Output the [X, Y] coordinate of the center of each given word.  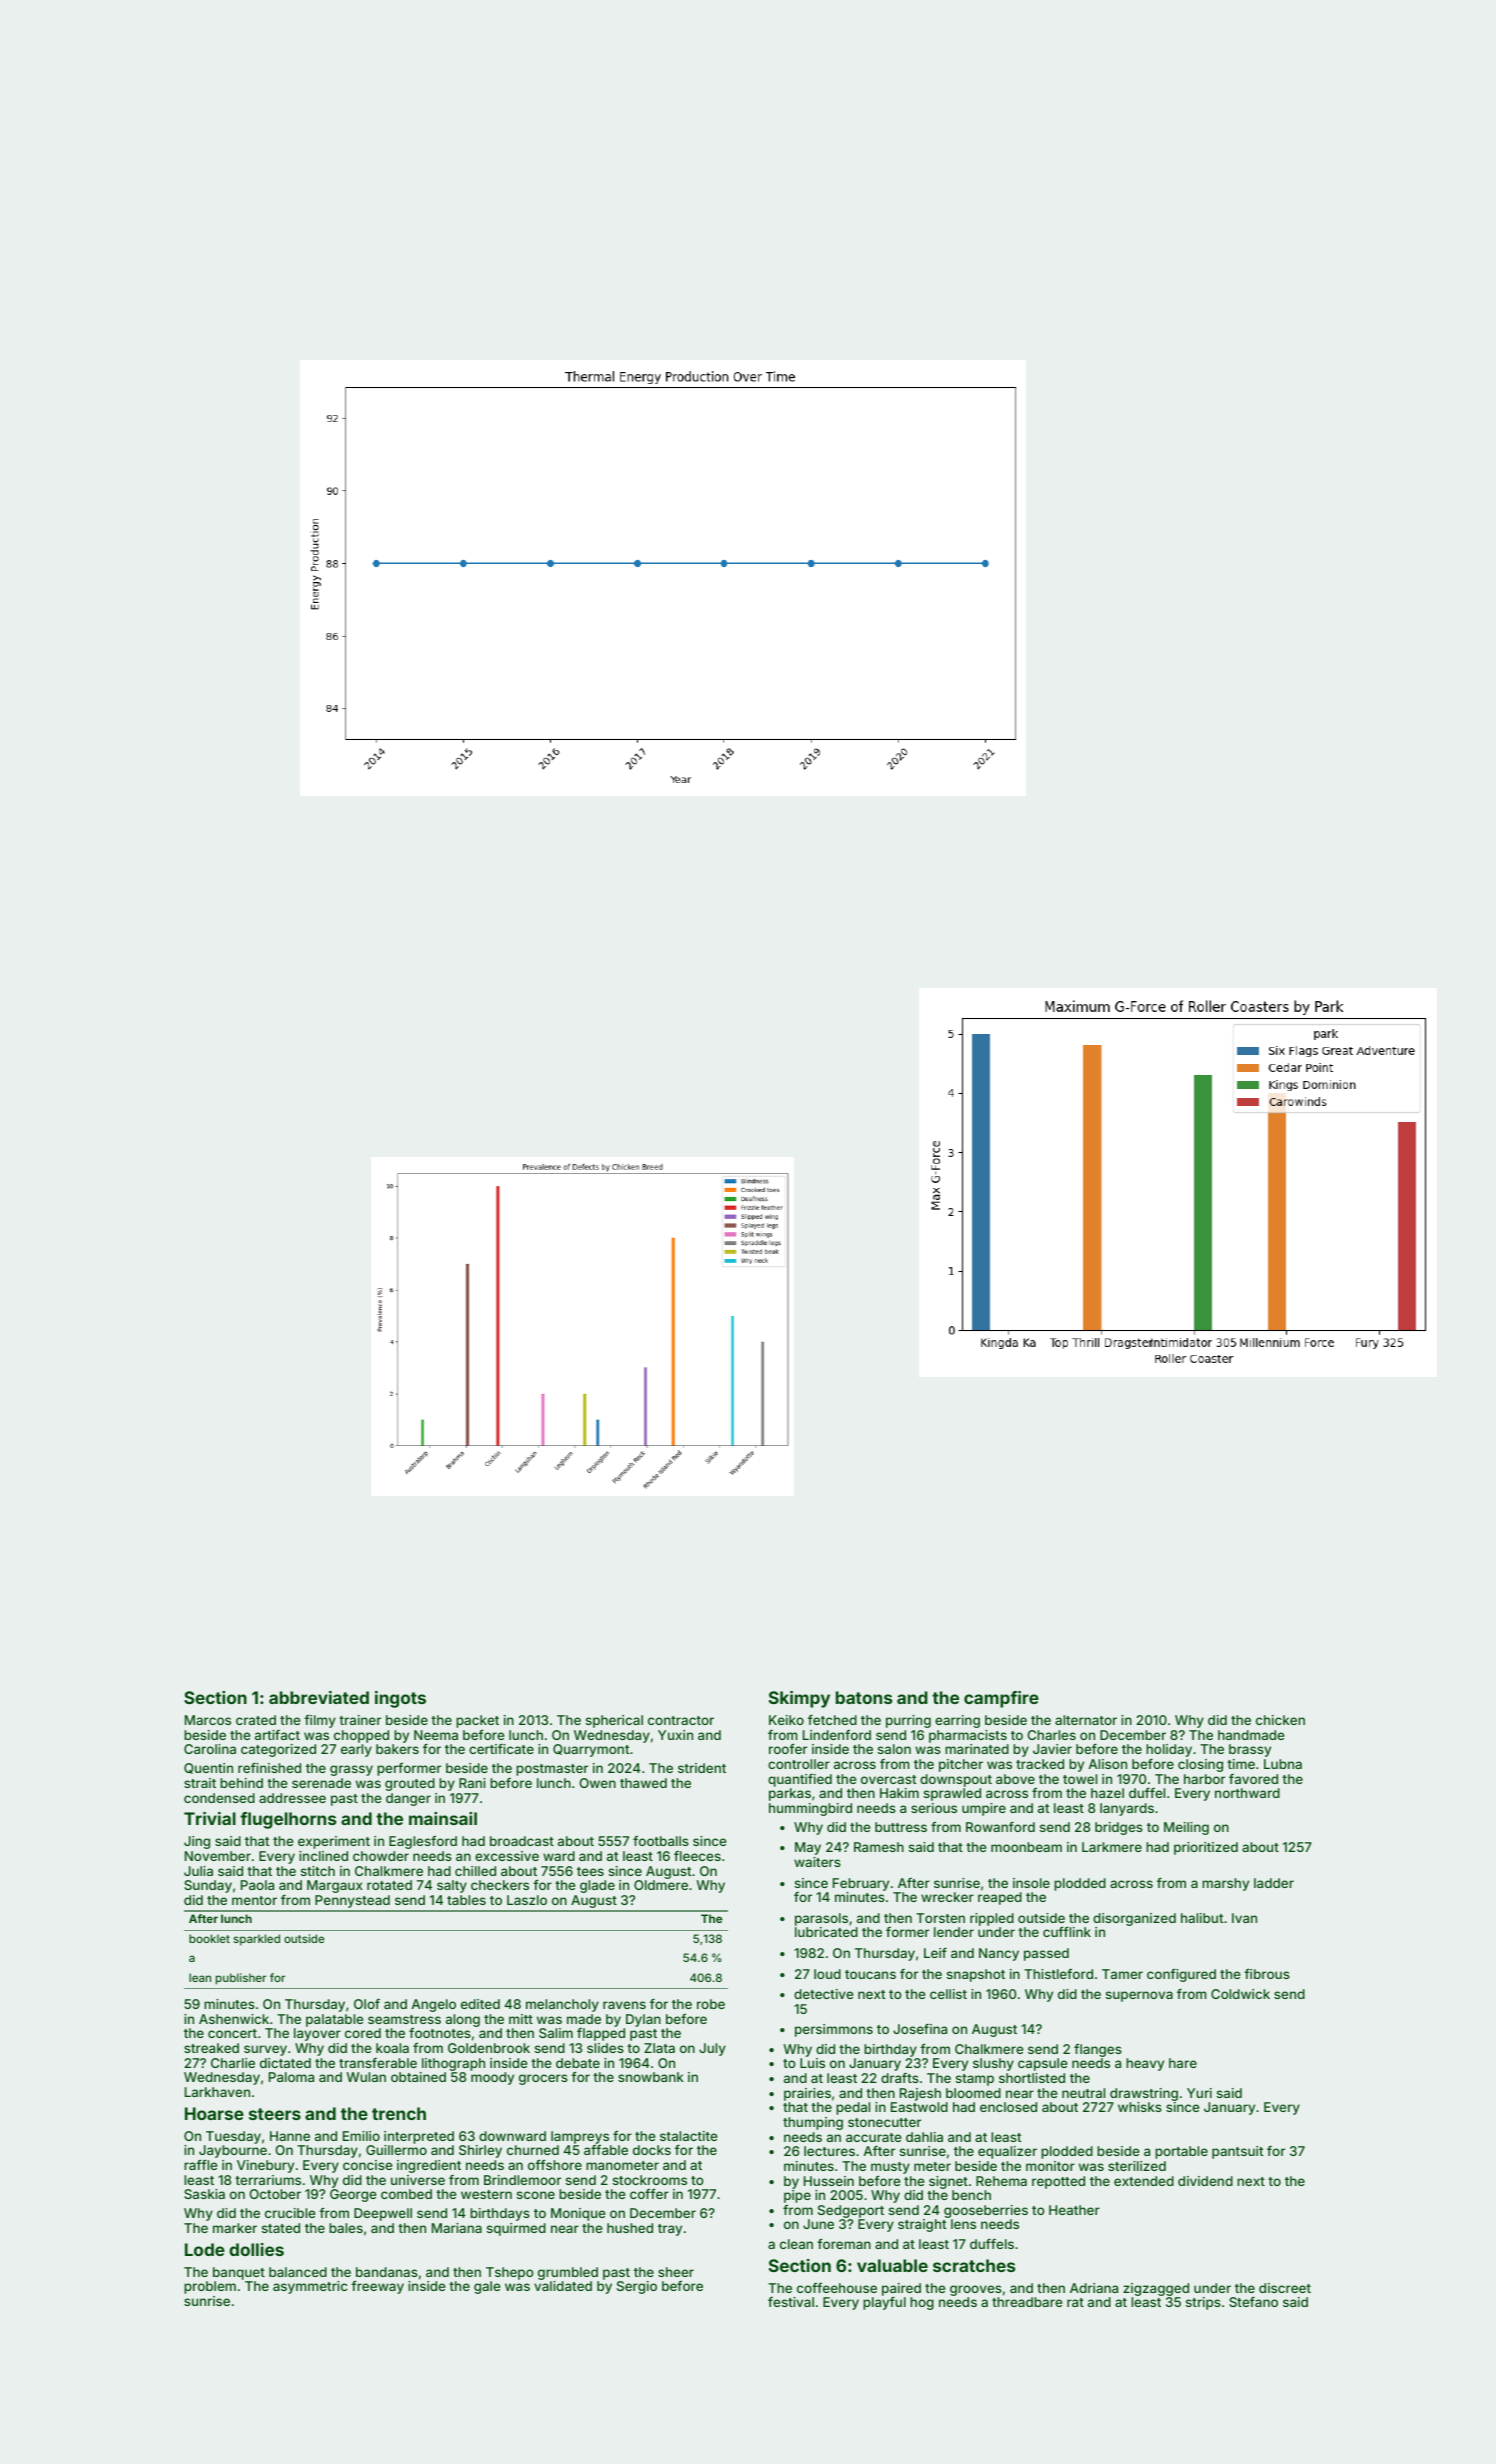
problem [210, 2287]
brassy [1250, 1750]
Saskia [204, 2194]
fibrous [1267, 1974]
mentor [254, 1900]
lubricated [826, 1932]
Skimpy [799, 1699]
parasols [821, 1919]
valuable [892, 2265]
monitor [1050, 2166]
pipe [797, 2196]
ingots [400, 1699]
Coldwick [1240, 1994]
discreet [1285, 2288]
